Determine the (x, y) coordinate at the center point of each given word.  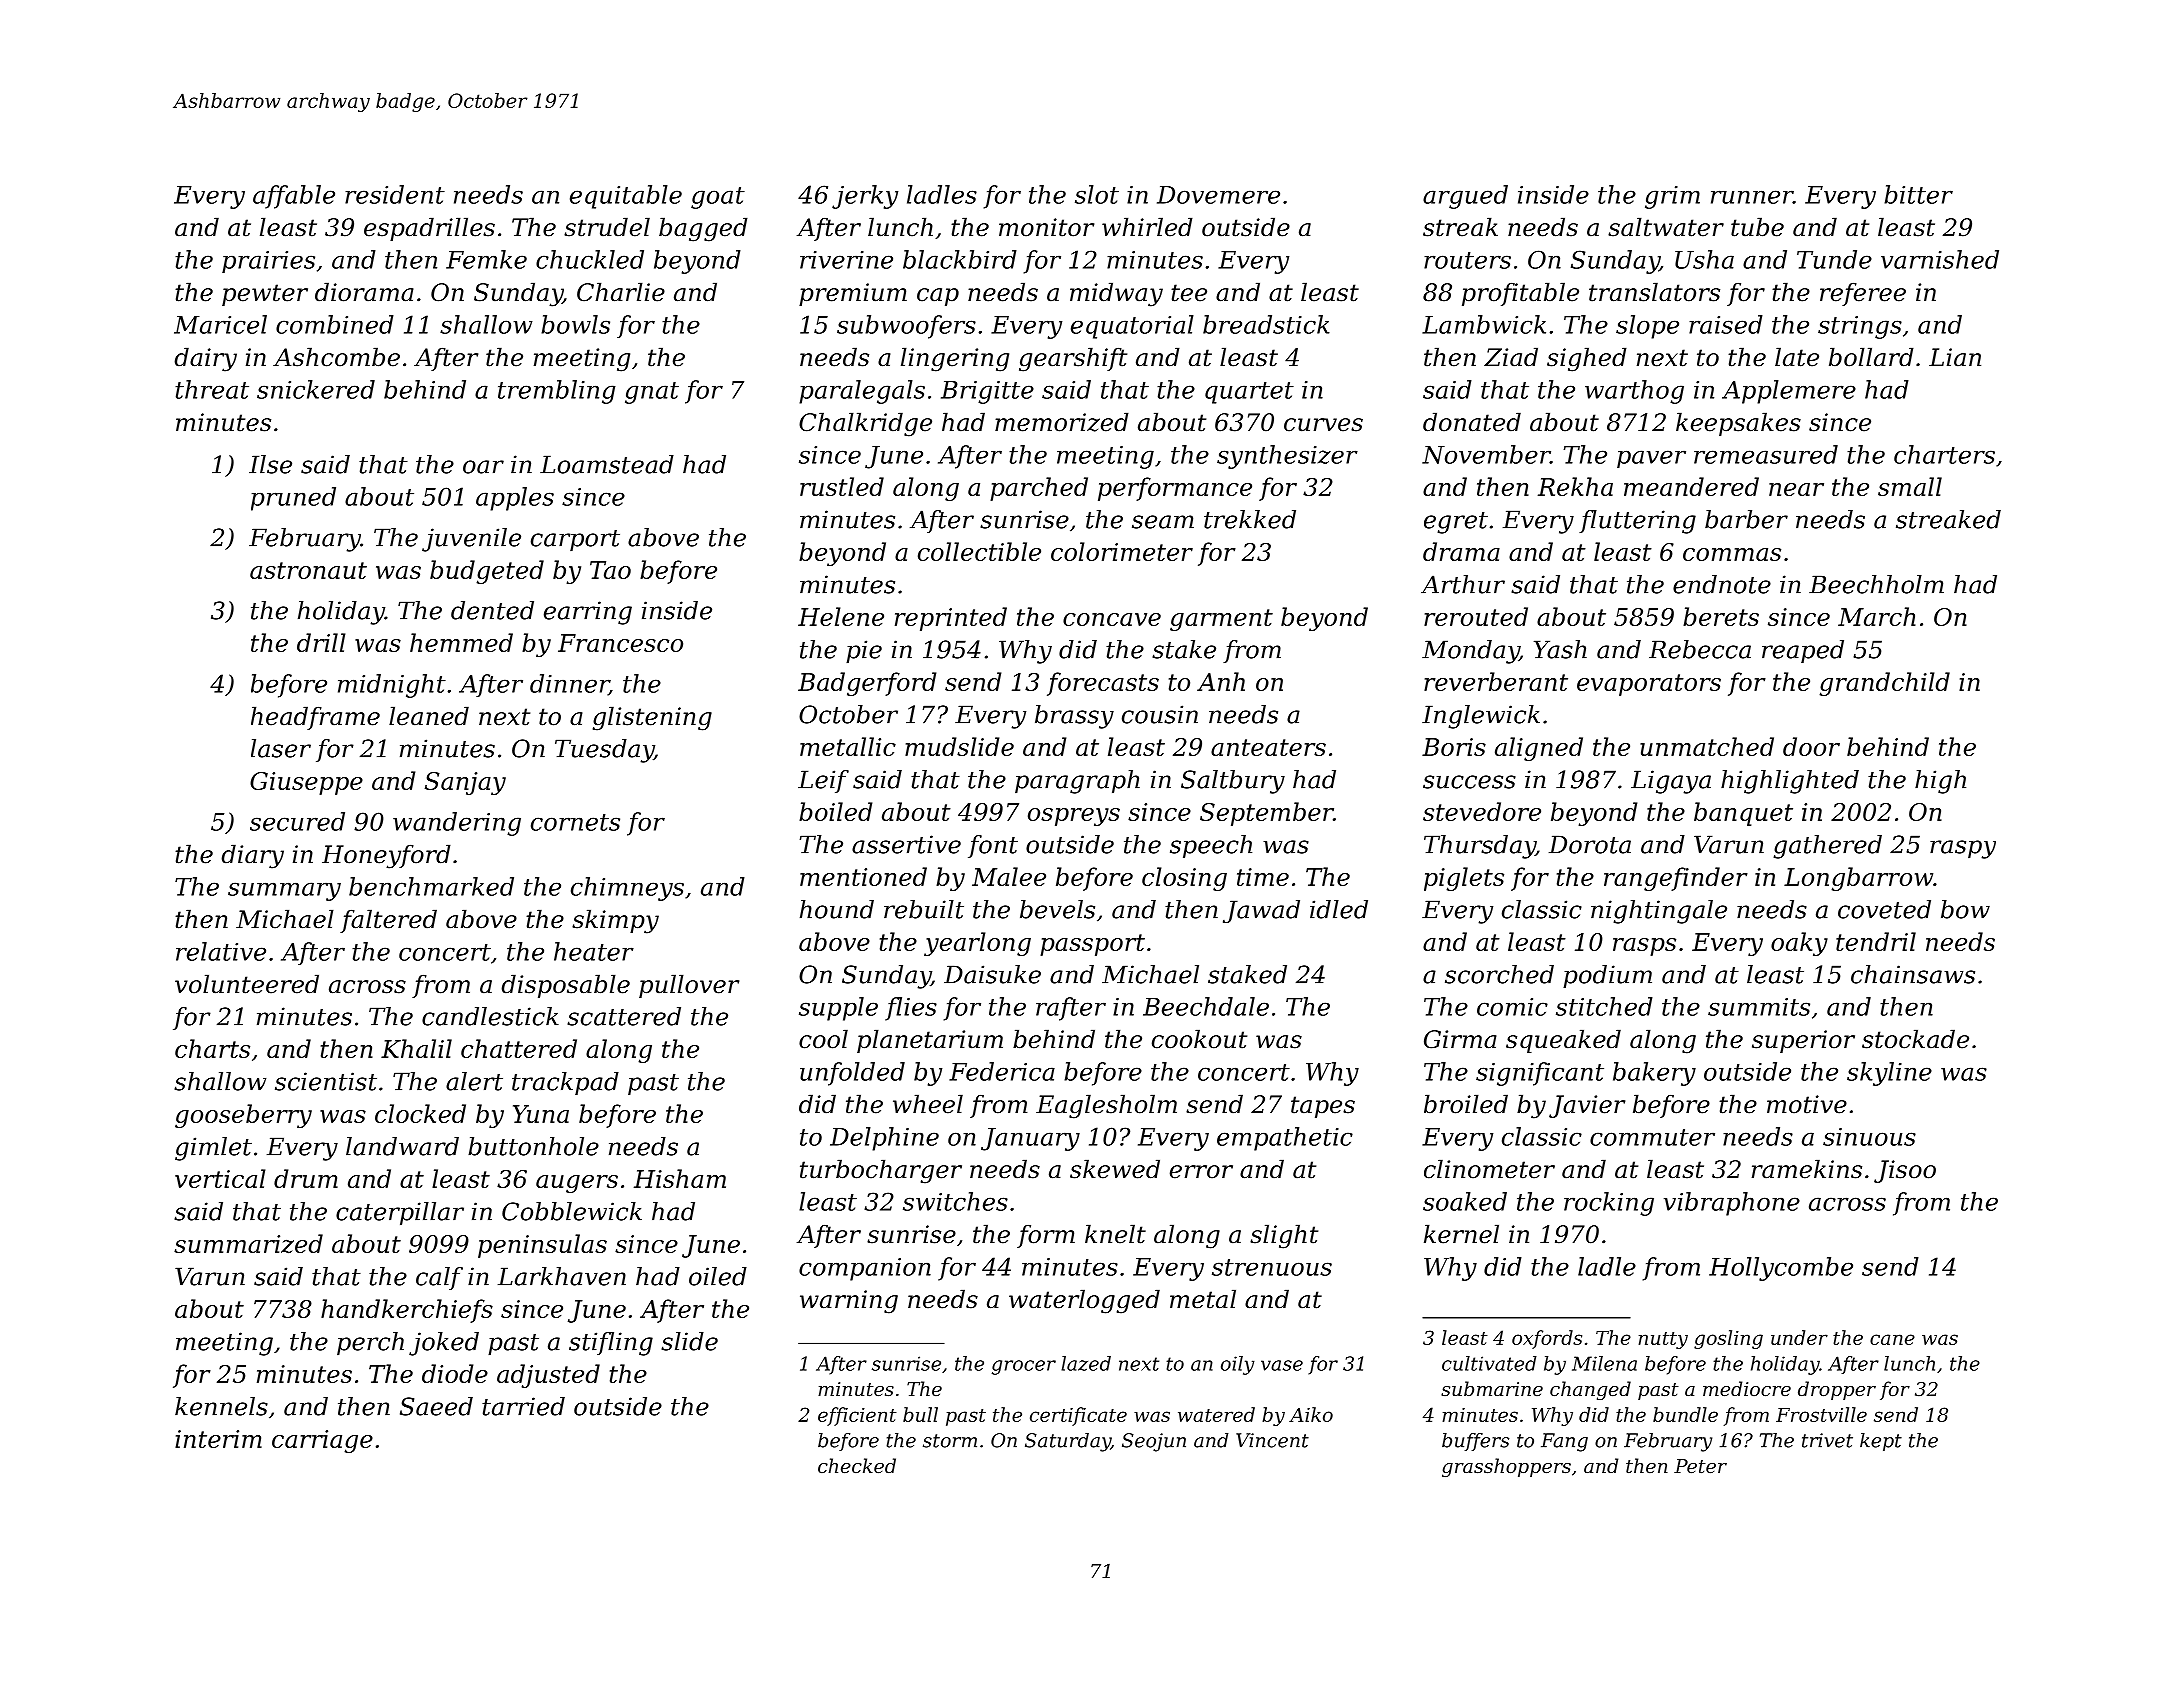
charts (212, 1048)
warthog (1634, 392)
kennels (221, 1406)
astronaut (308, 570)
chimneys (627, 889)
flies (911, 1009)
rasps (1644, 947)
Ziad (1511, 357)
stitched (1604, 1006)
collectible (979, 551)
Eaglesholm (1106, 1106)
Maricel (220, 324)
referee (1863, 294)
